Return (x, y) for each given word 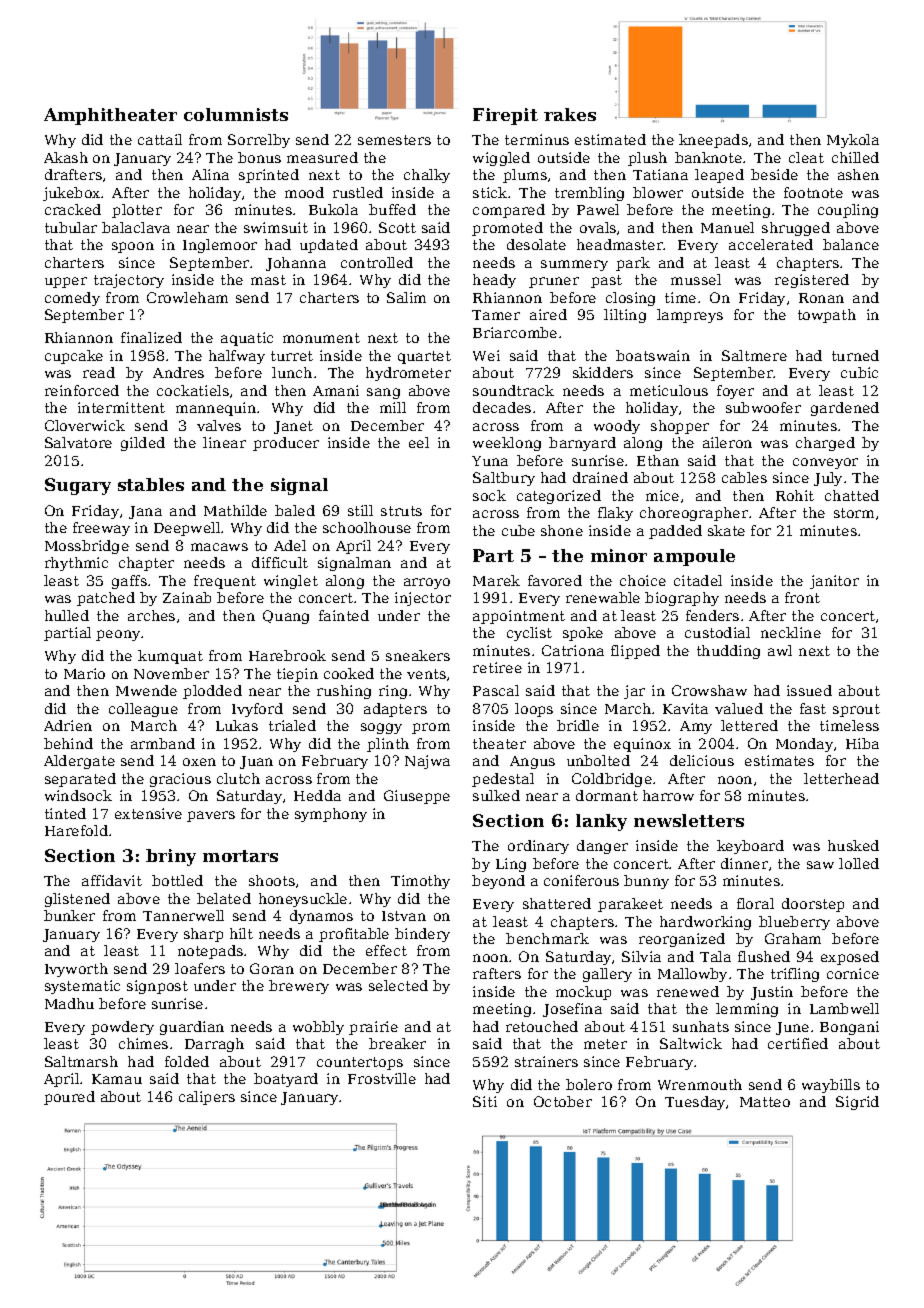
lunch (292, 372)
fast (813, 708)
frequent (225, 582)
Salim (406, 297)
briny (171, 857)
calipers (207, 1098)
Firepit (505, 116)
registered (812, 281)
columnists (236, 114)
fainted (344, 615)
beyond (498, 882)
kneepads (713, 141)
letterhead (841, 778)
